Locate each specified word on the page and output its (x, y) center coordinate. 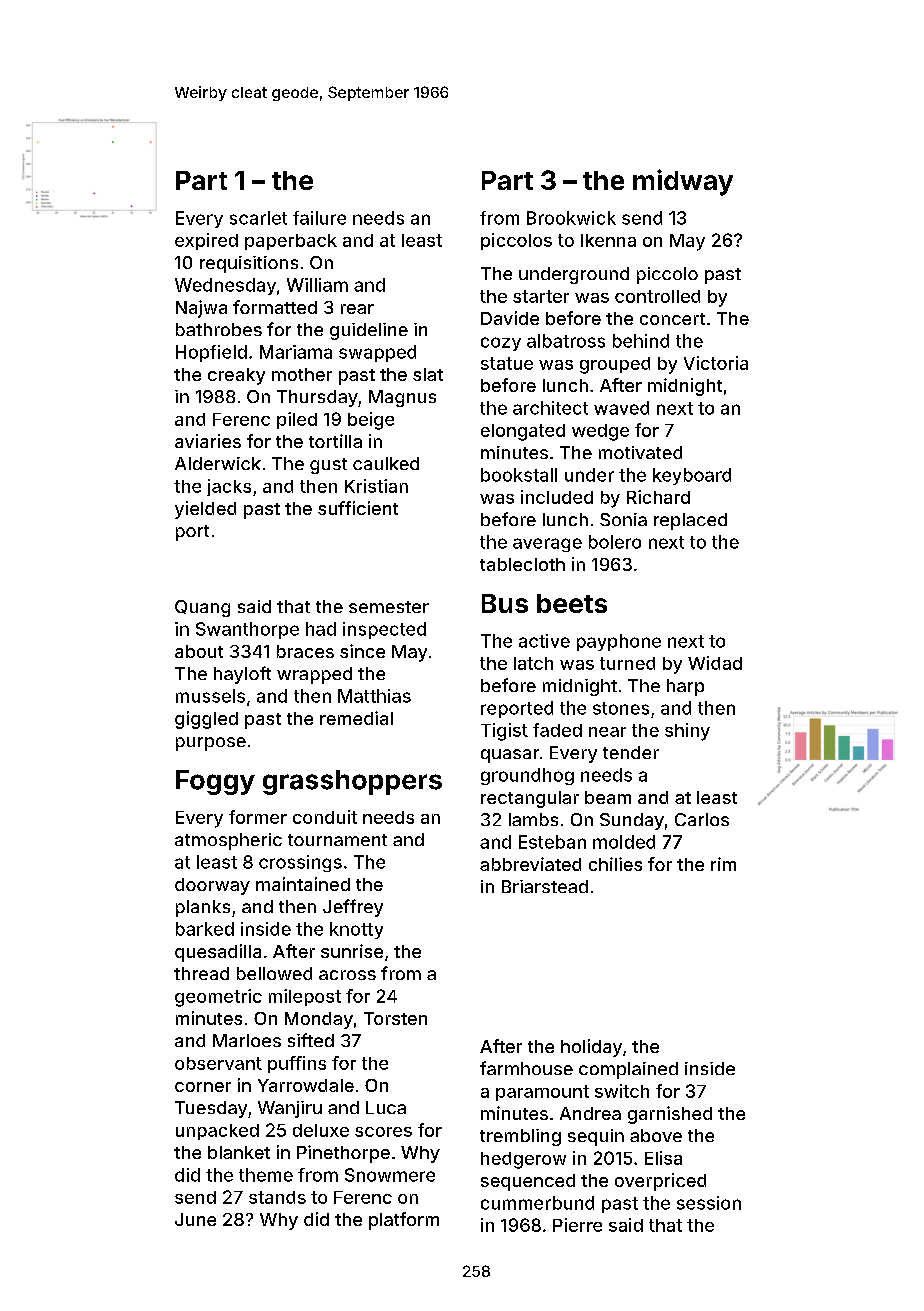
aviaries (208, 441)
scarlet (258, 218)
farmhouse (526, 1068)
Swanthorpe (247, 630)
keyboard (692, 476)
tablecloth (522, 564)
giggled (206, 720)
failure (319, 218)
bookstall (519, 475)
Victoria (716, 363)
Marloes (247, 1040)
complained (628, 1070)
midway (683, 182)
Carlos (702, 819)
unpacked (217, 1132)
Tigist (504, 732)
